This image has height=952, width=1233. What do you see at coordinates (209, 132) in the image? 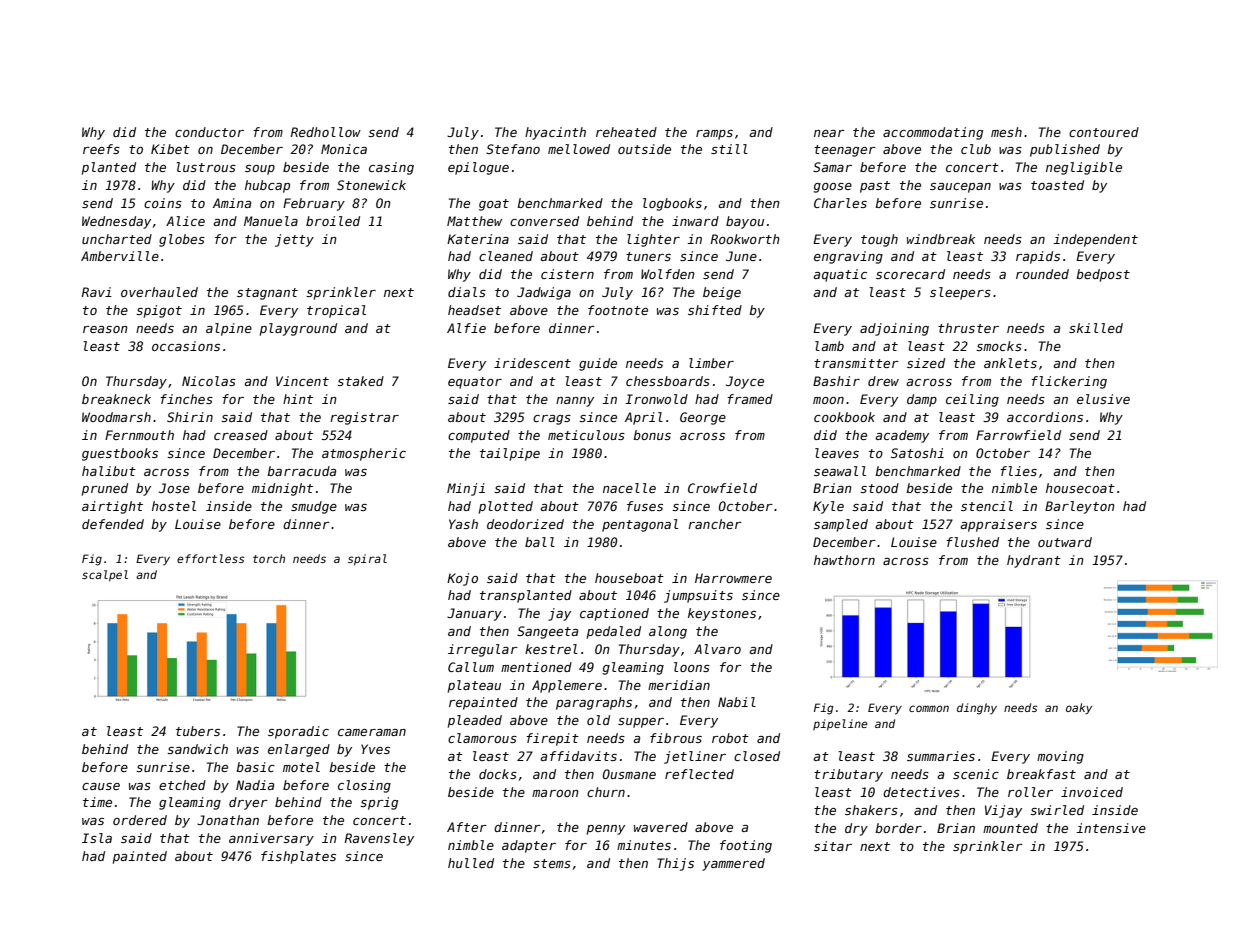
I see `conductor` at bounding box center [209, 132].
